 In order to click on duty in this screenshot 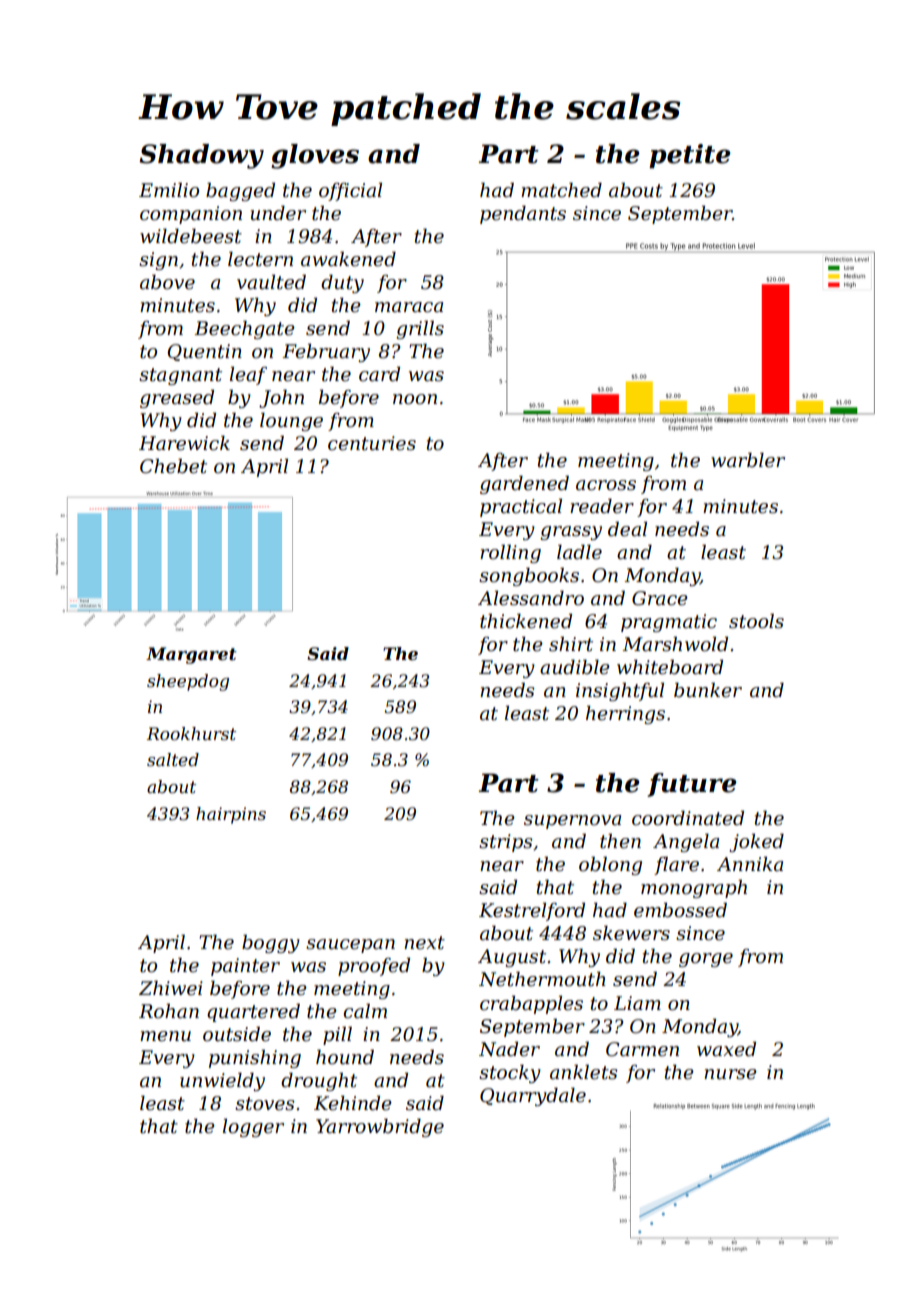, I will do `click(342, 283)`.
